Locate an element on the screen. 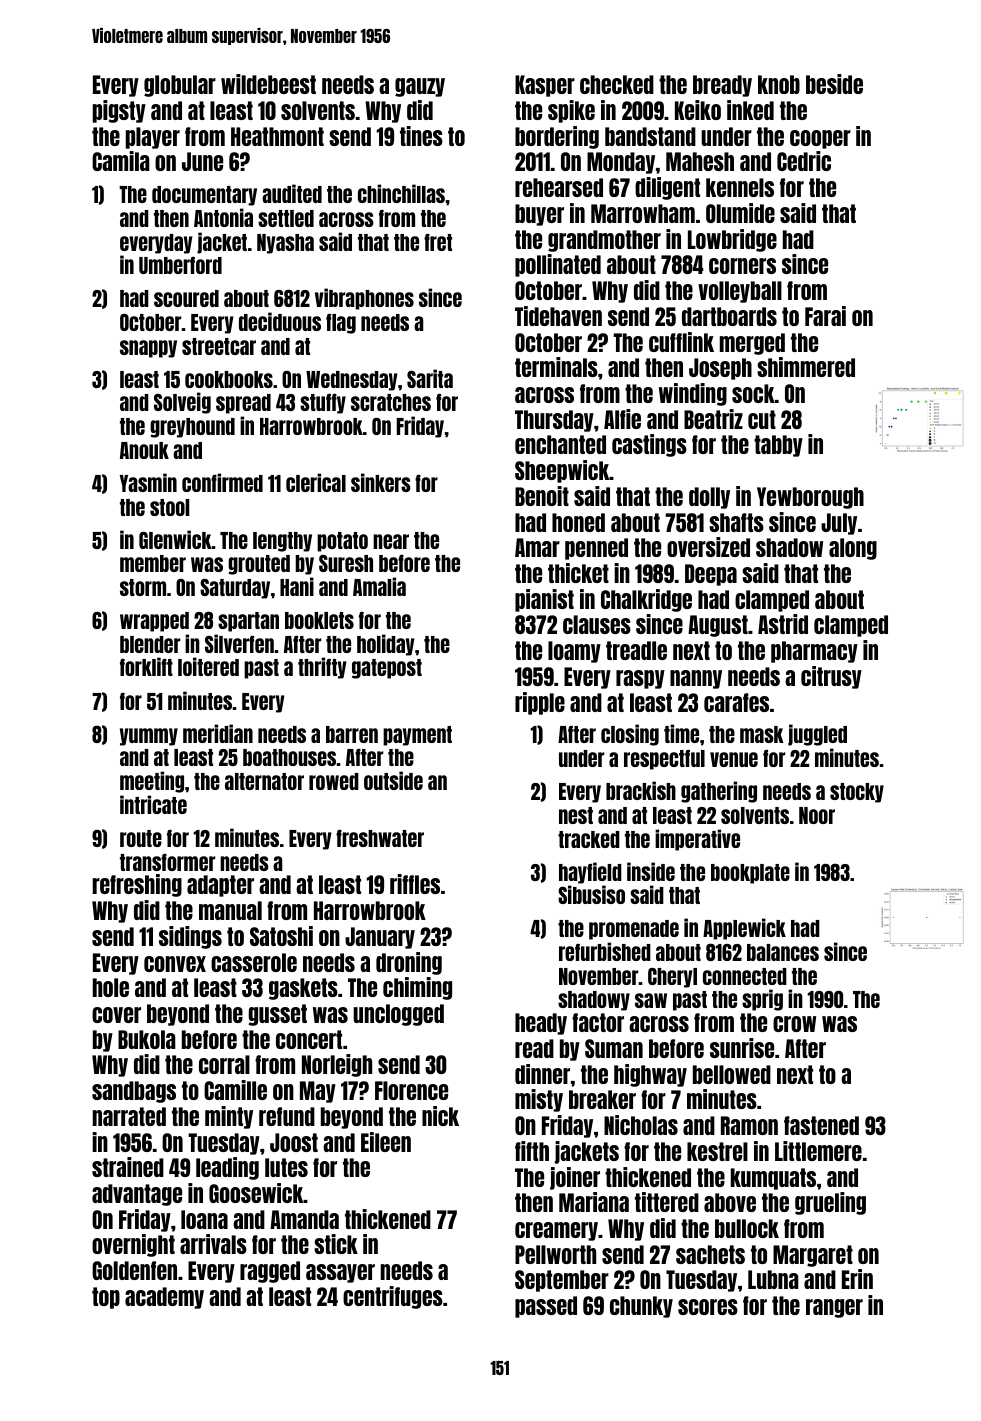 The height and width of the screenshot is (1421, 981). riffles is located at coordinates (415, 884).
